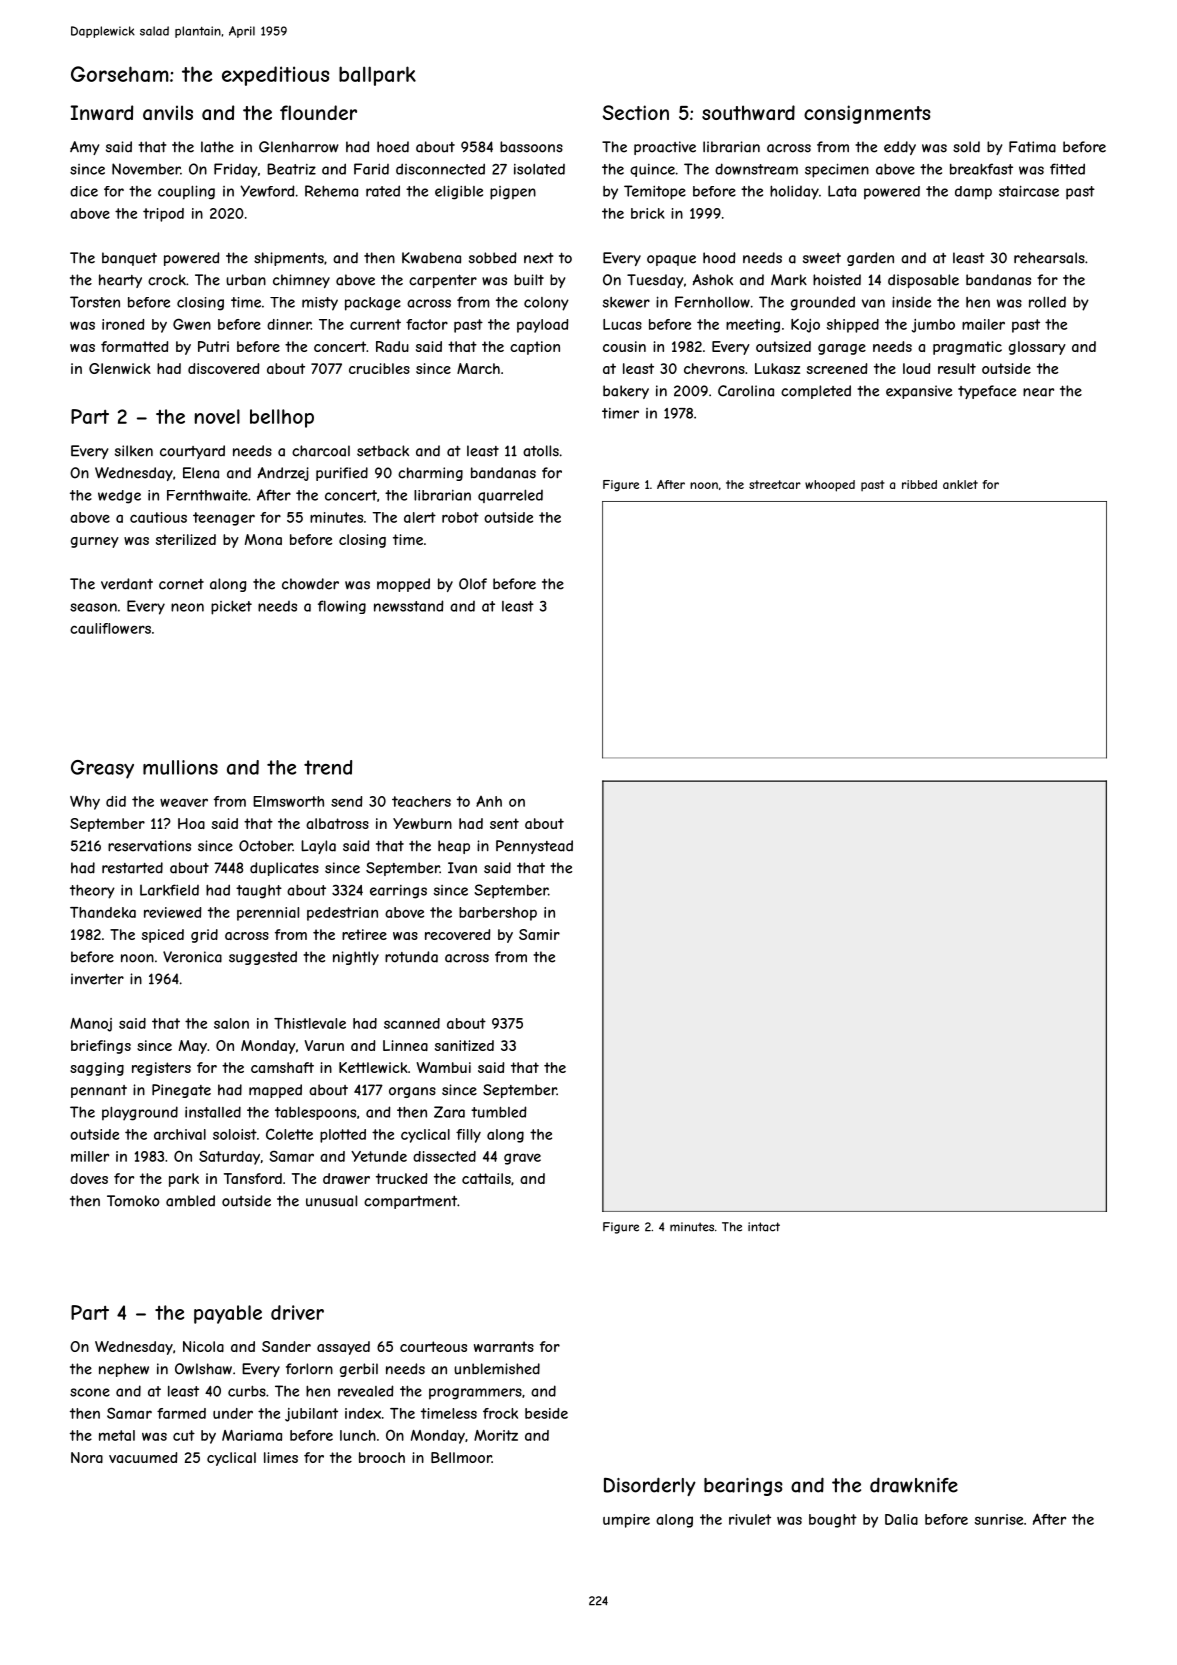  I want to click on forlorn, so click(309, 1369).
